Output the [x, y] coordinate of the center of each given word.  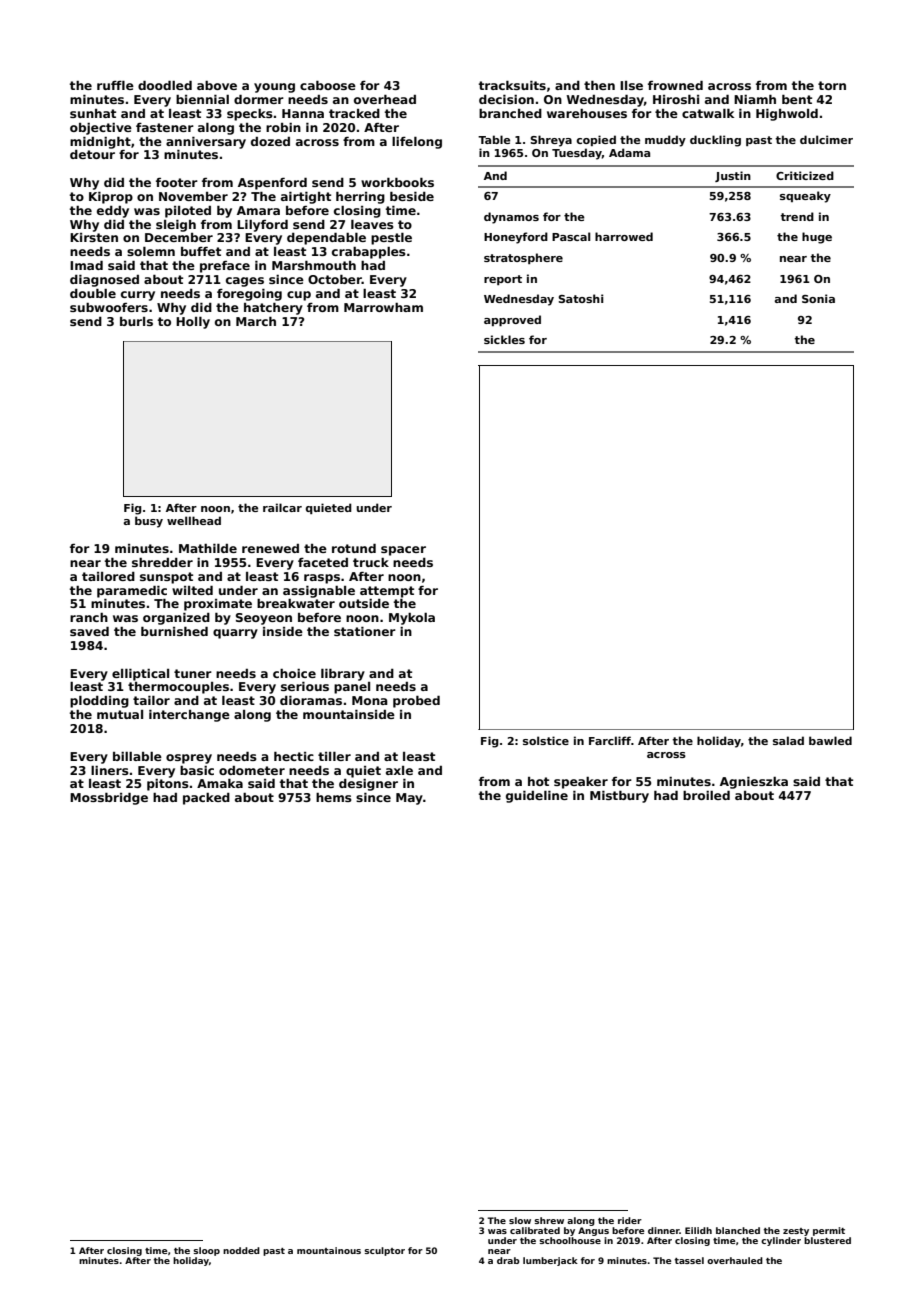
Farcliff [610, 740]
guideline [537, 797]
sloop [206, 1251]
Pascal [571, 236]
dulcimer [826, 139]
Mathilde [208, 548]
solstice [546, 740]
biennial [202, 99]
